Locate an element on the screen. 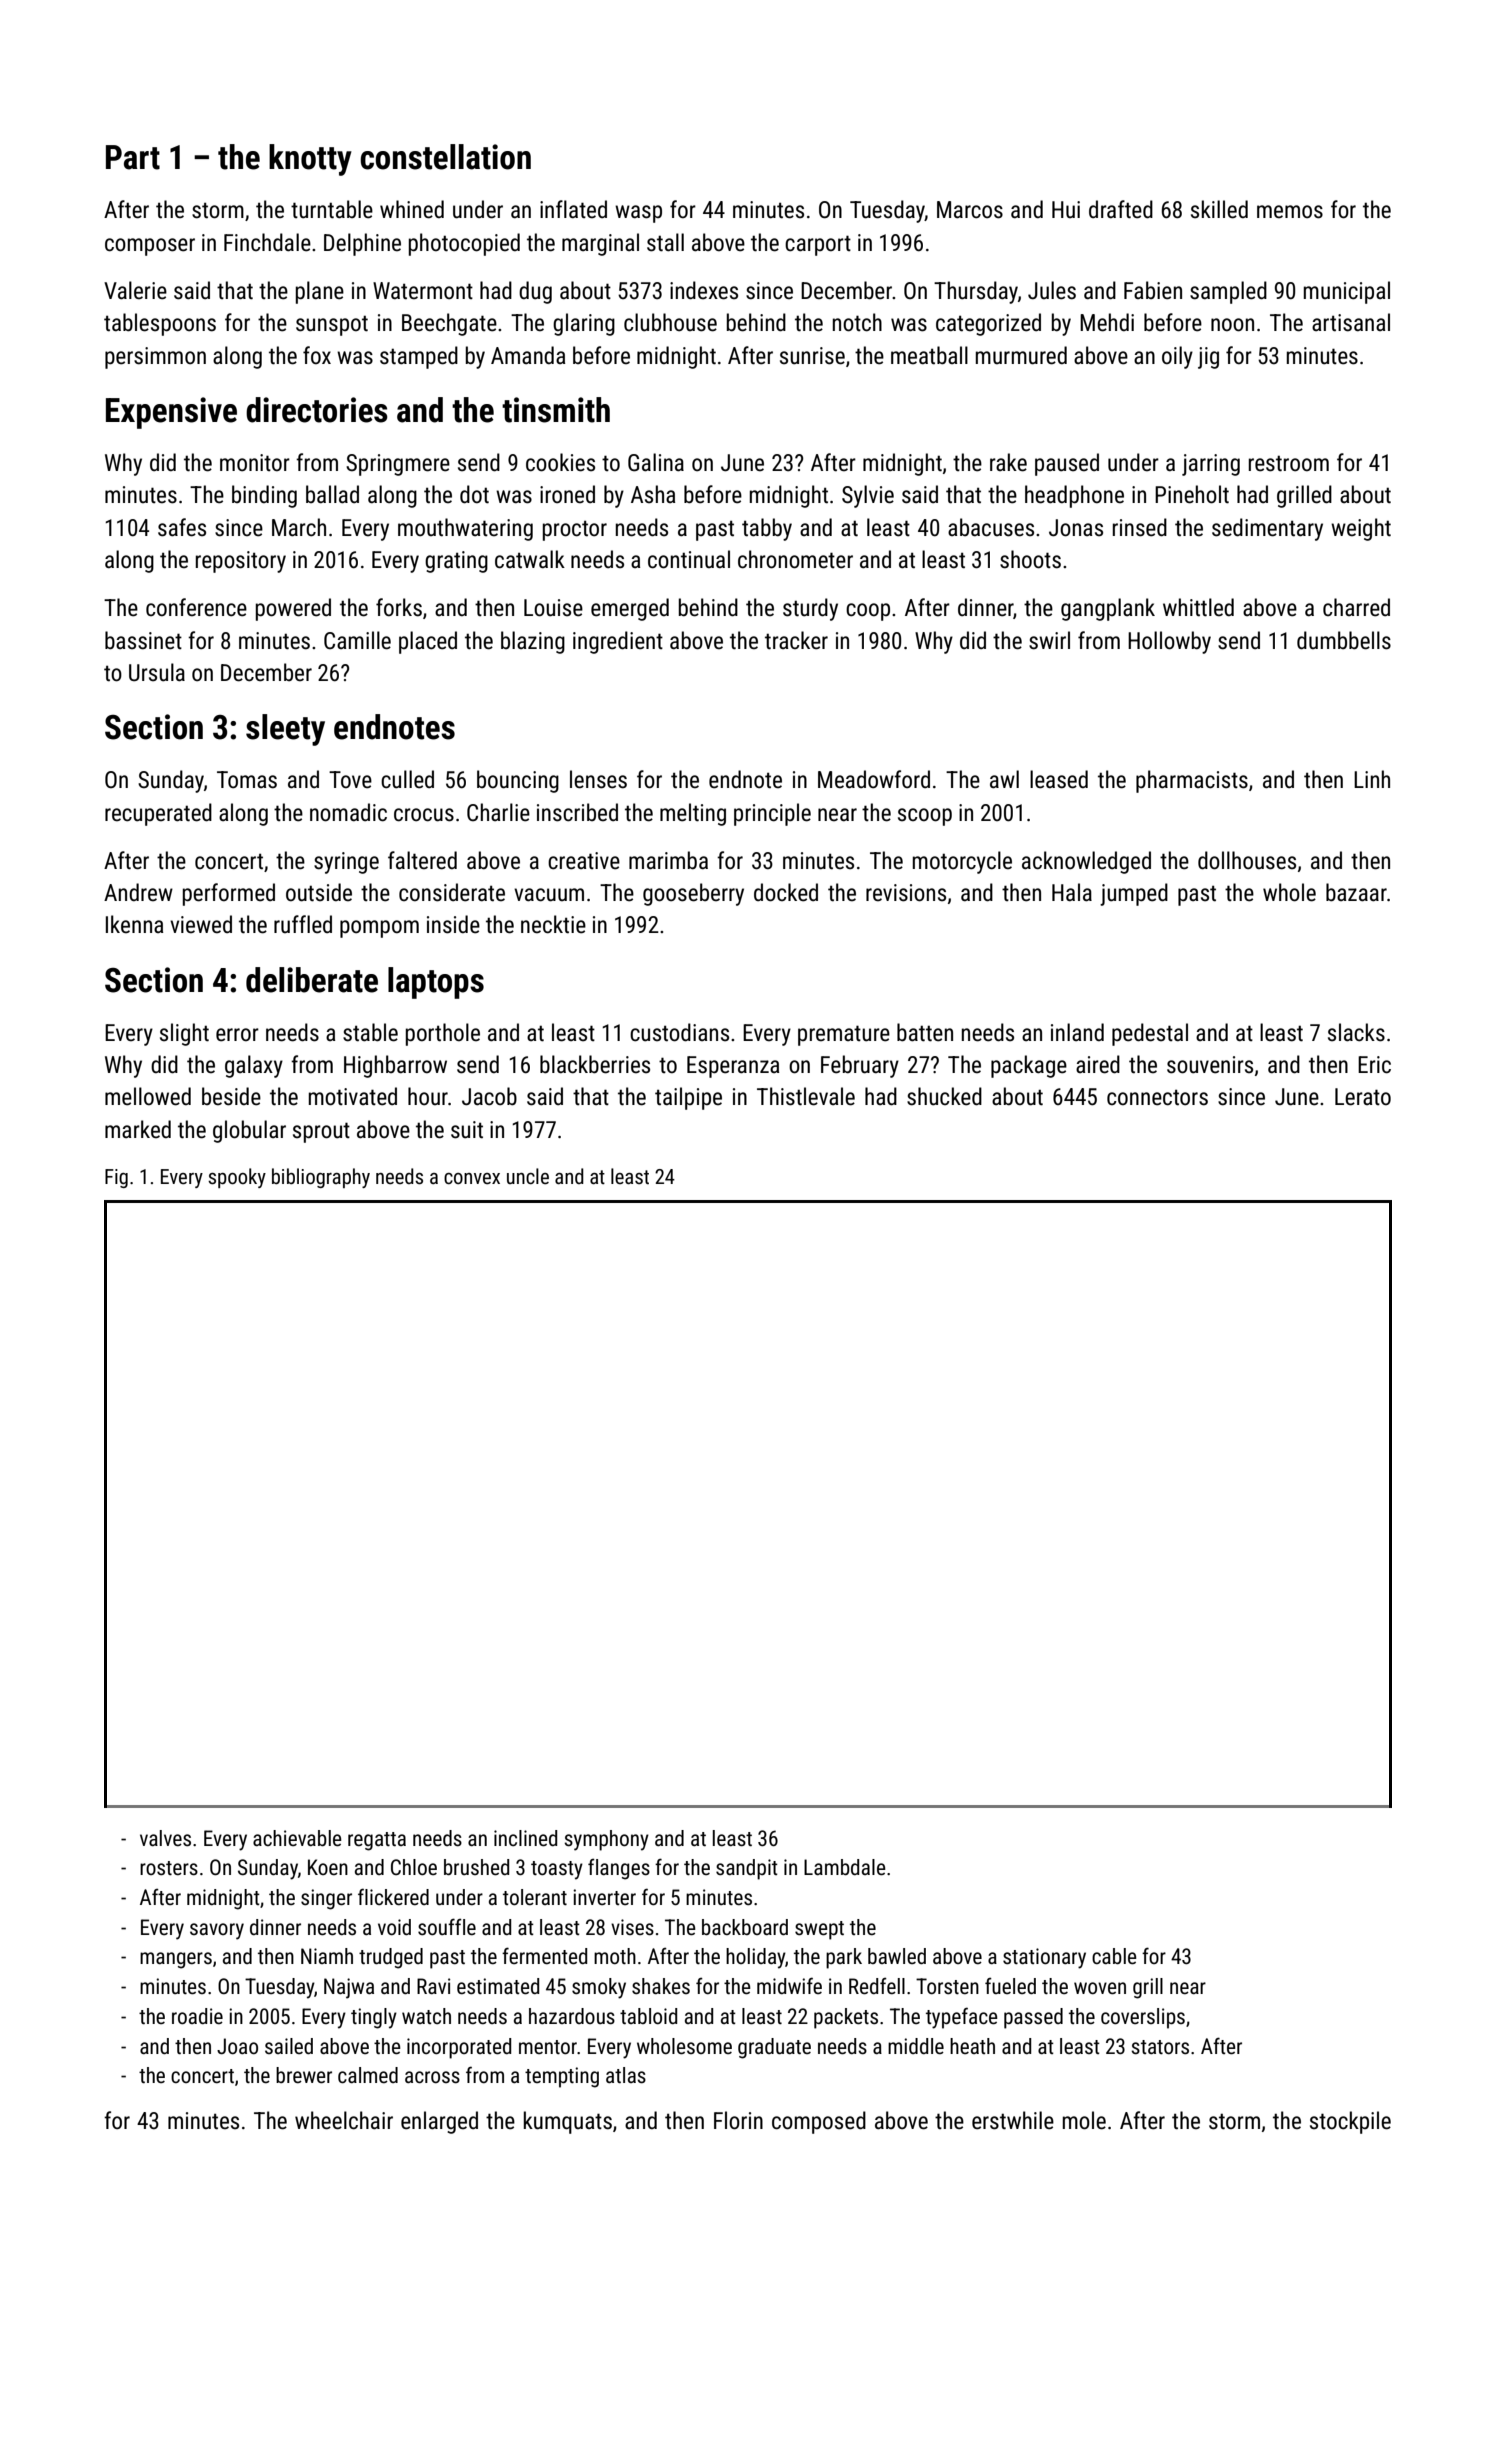 Image resolution: width=1496 pixels, height=2464 pixels. valves is located at coordinates (165, 1838).
